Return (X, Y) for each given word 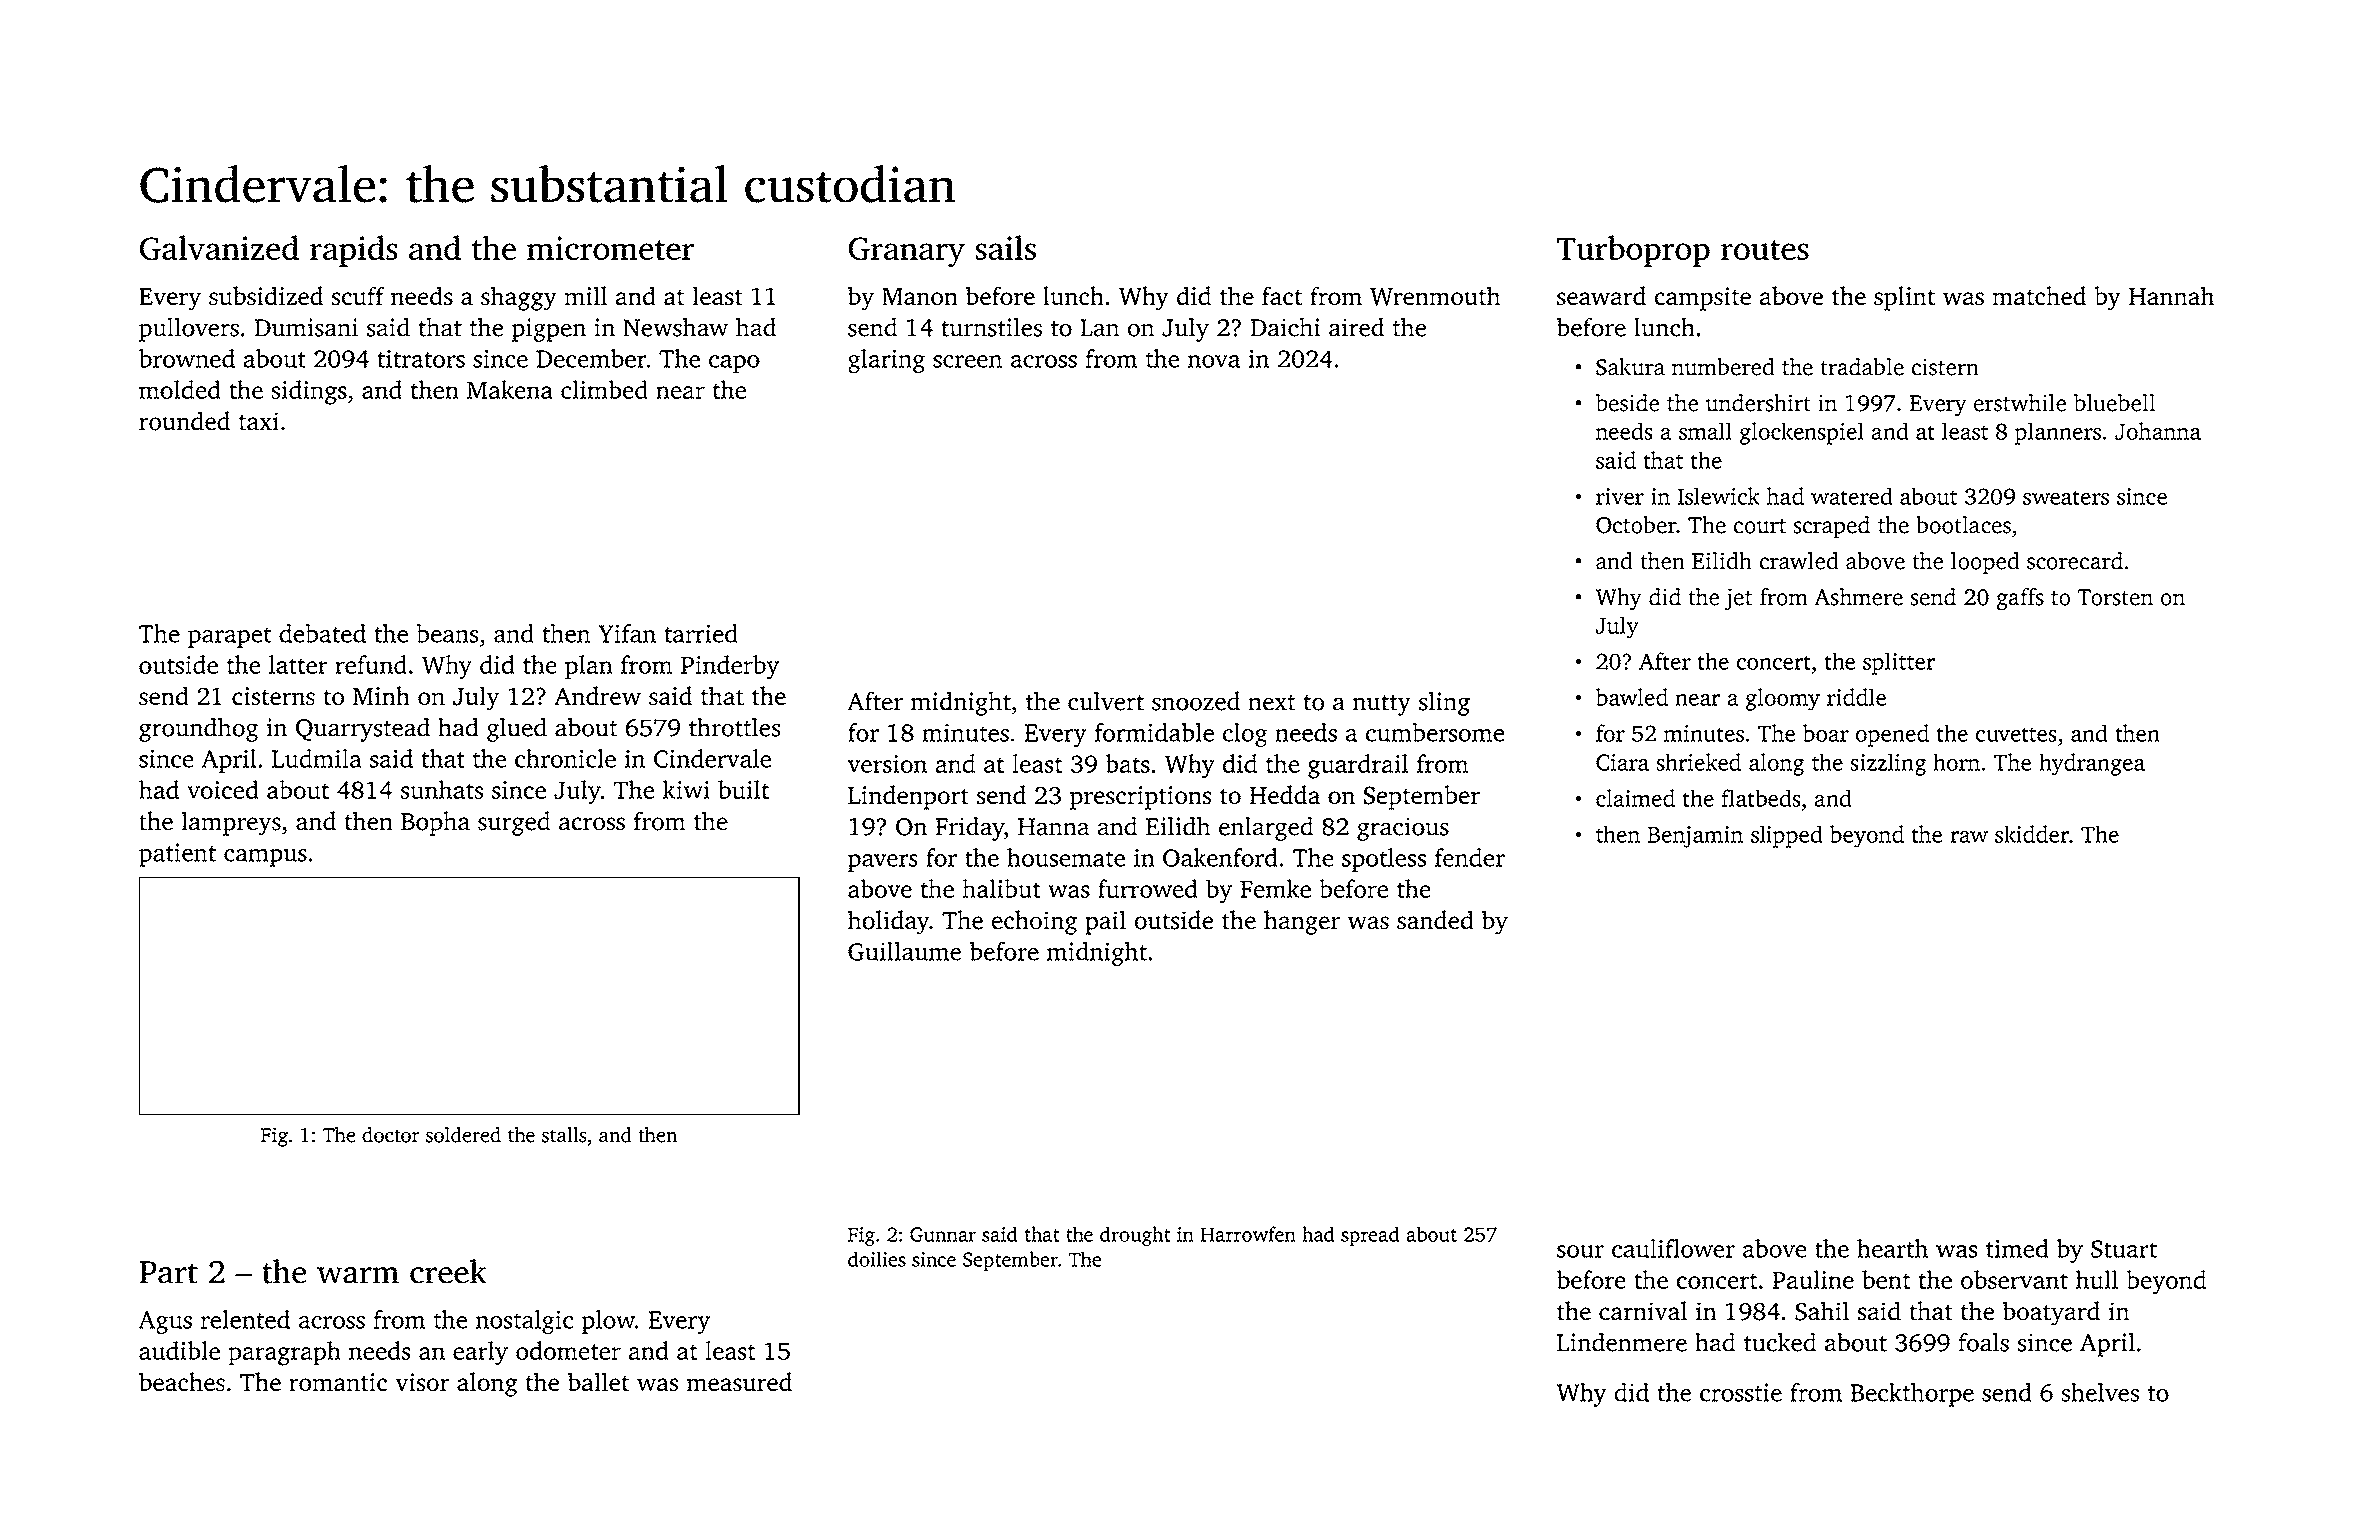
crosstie (1741, 1392)
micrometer (610, 248)
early (480, 1353)
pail (1105, 922)
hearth (1892, 1248)
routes (1765, 250)
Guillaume (904, 951)
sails (1006, 247)
